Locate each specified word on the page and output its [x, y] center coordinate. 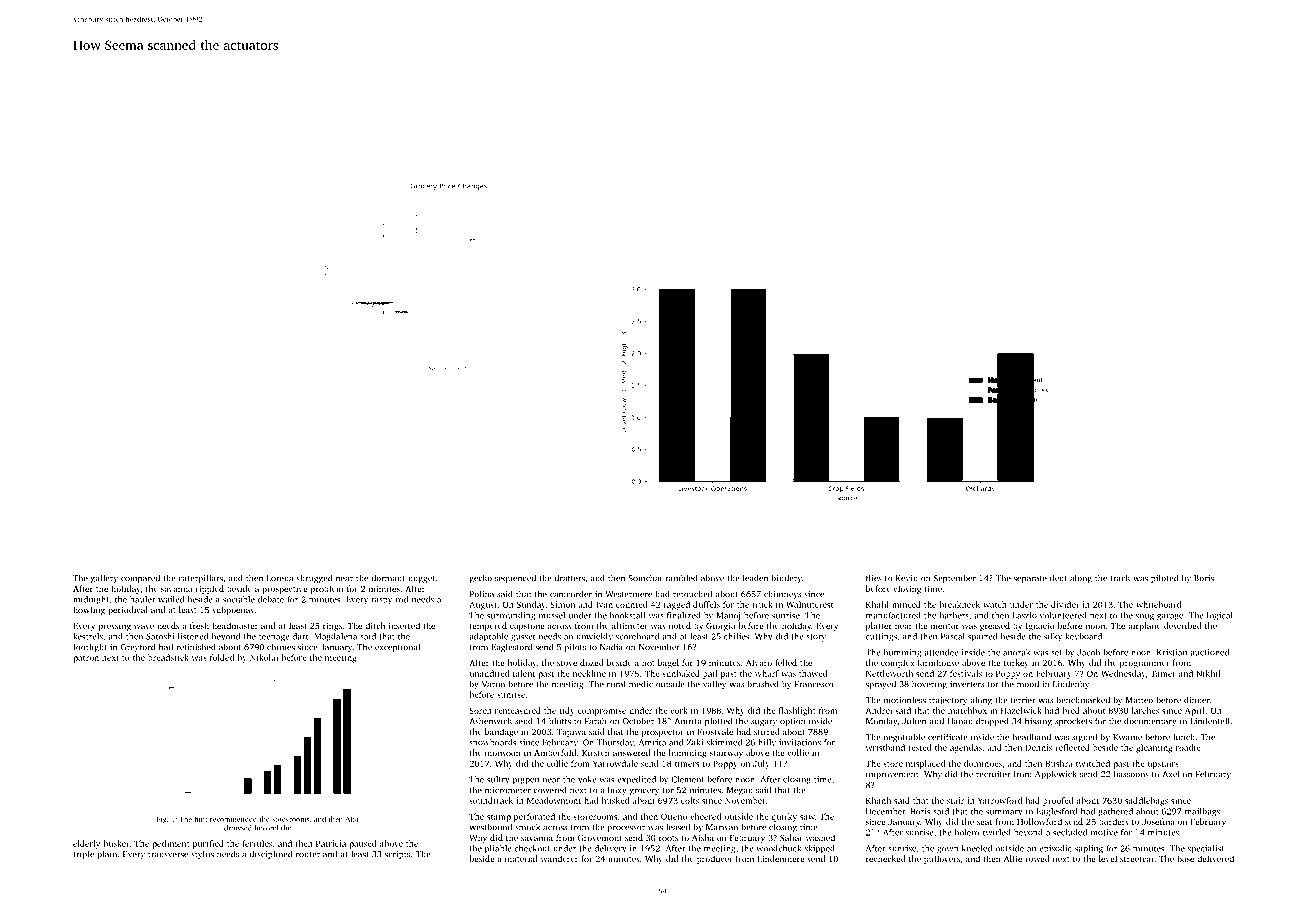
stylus [202, 854]
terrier [1023, 700]
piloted [1164, 578]
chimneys [782, 594]
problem [327, 589]
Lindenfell [1209, 721]
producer [715, 859]
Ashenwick [491, 721]
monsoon [503, 753]
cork [679, 710]
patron [86, 659]
